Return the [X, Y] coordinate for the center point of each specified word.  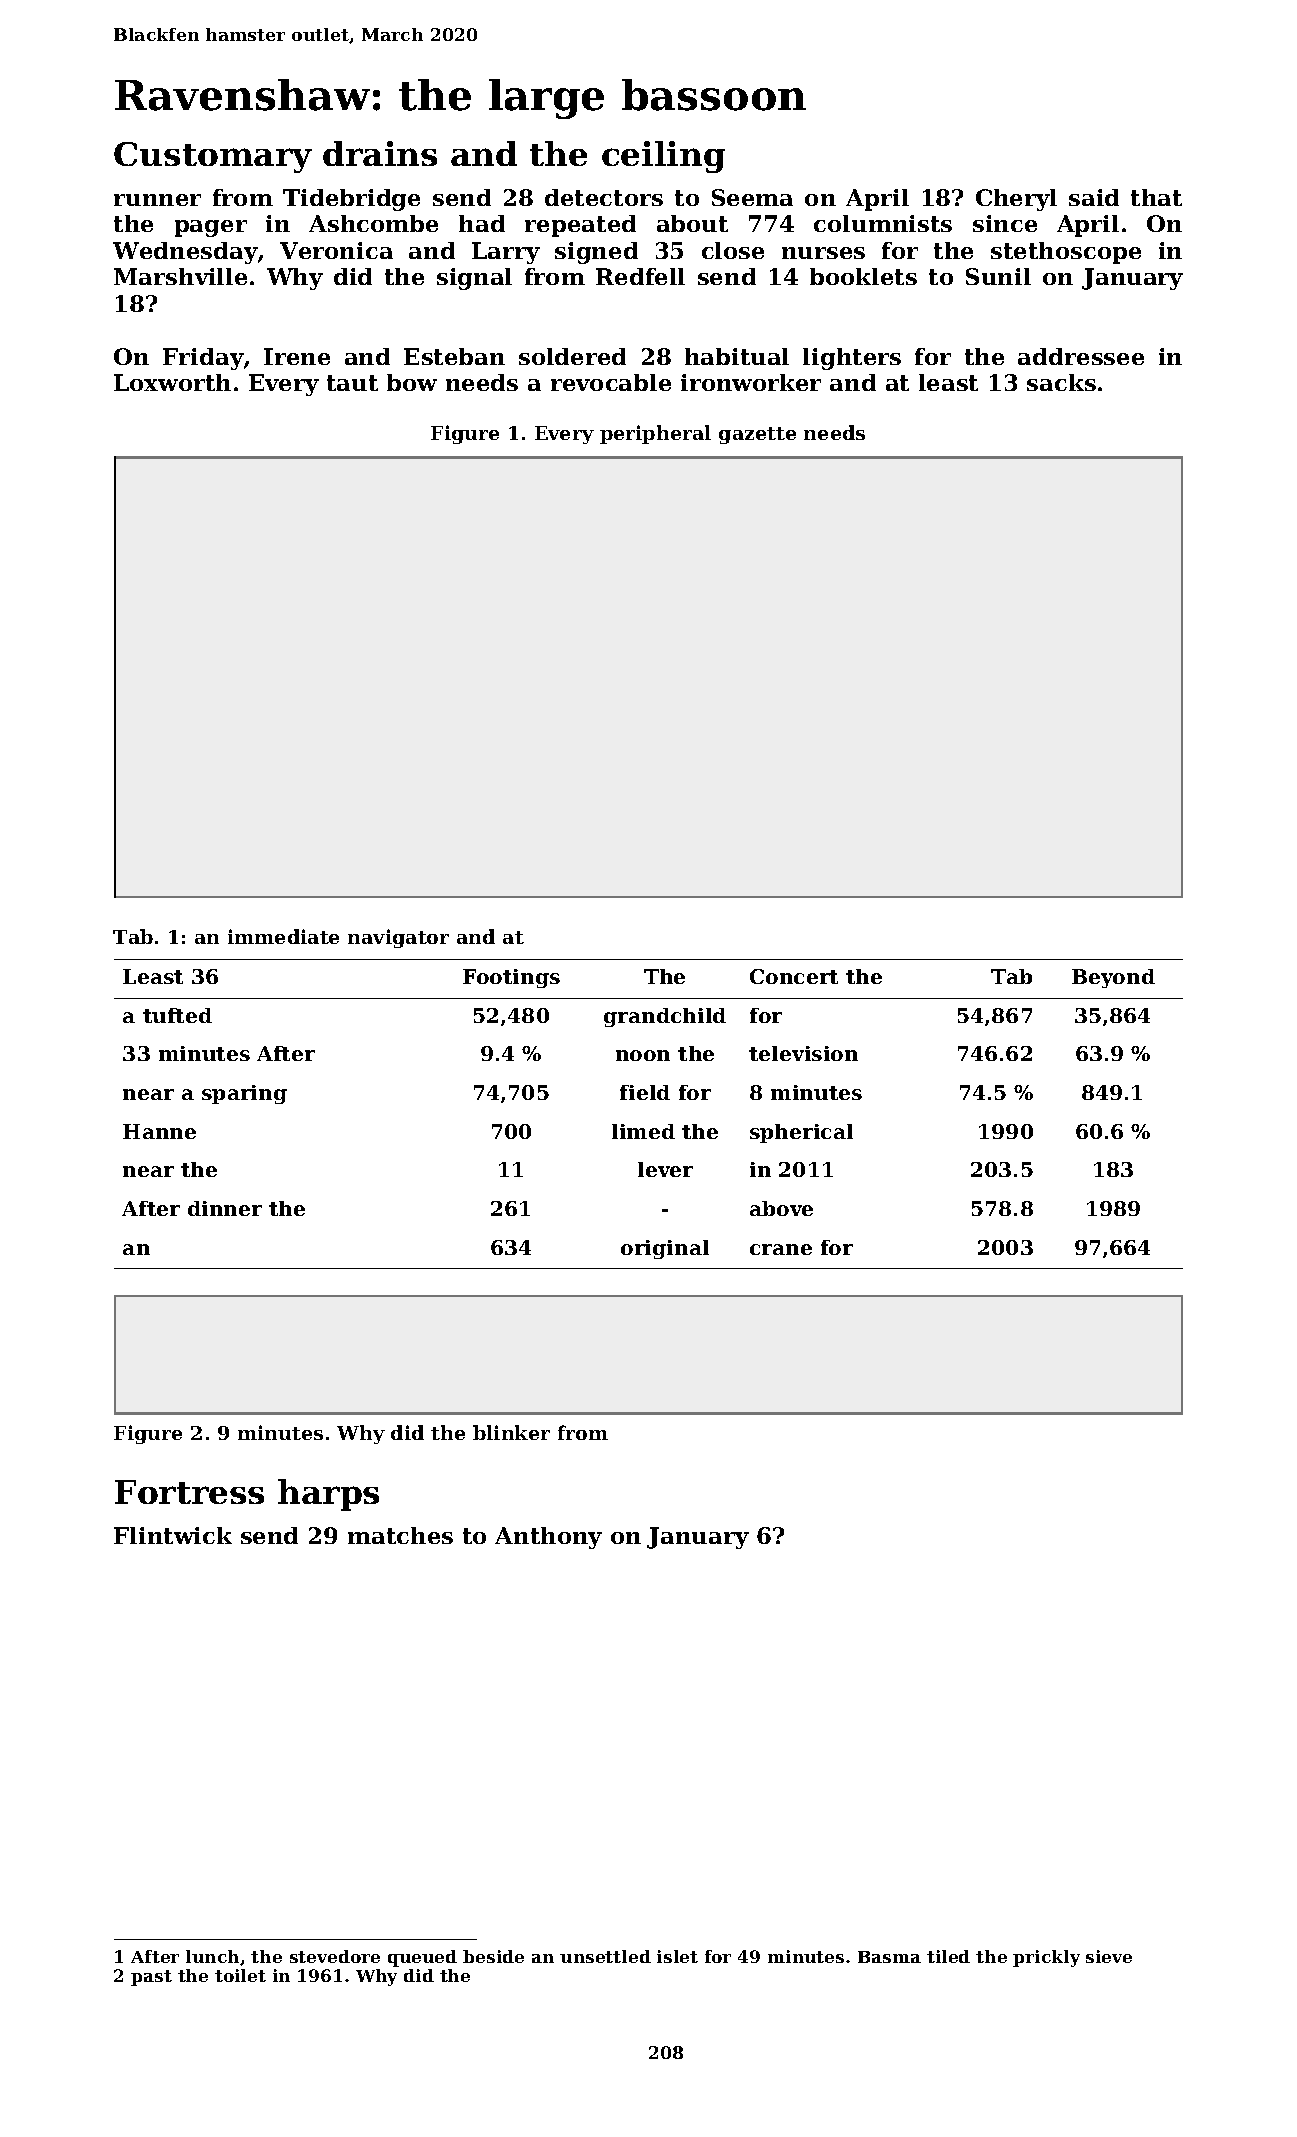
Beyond [1113, 978]
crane [781, 1249]
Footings [511, 978]
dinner [225, 1208]
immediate [283, 936]
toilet [240, 1975]
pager [211, 228]
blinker [511, 1432]
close [733, 250]
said [1094, 197]
